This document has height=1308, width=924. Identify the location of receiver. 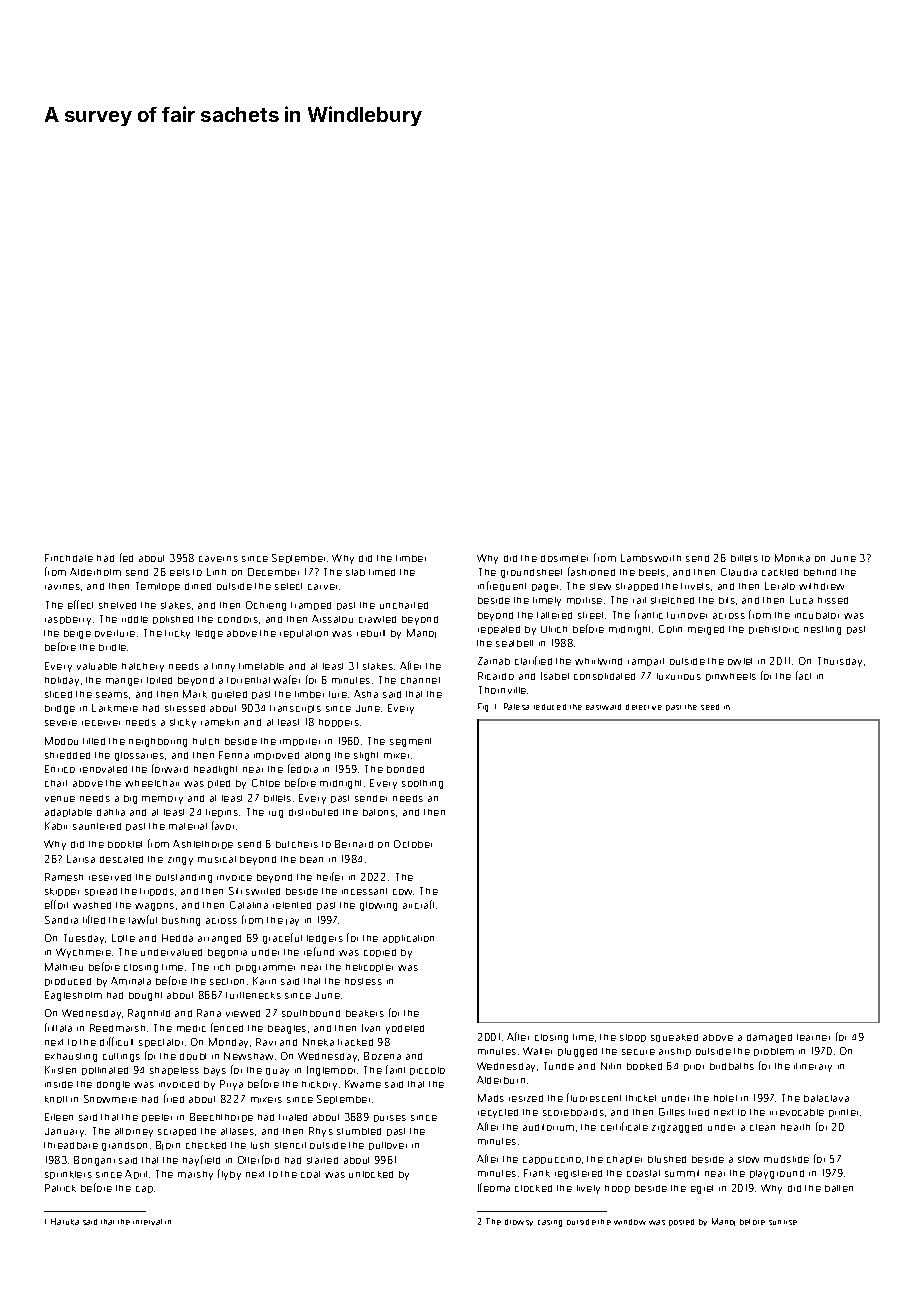
(101, 723).
